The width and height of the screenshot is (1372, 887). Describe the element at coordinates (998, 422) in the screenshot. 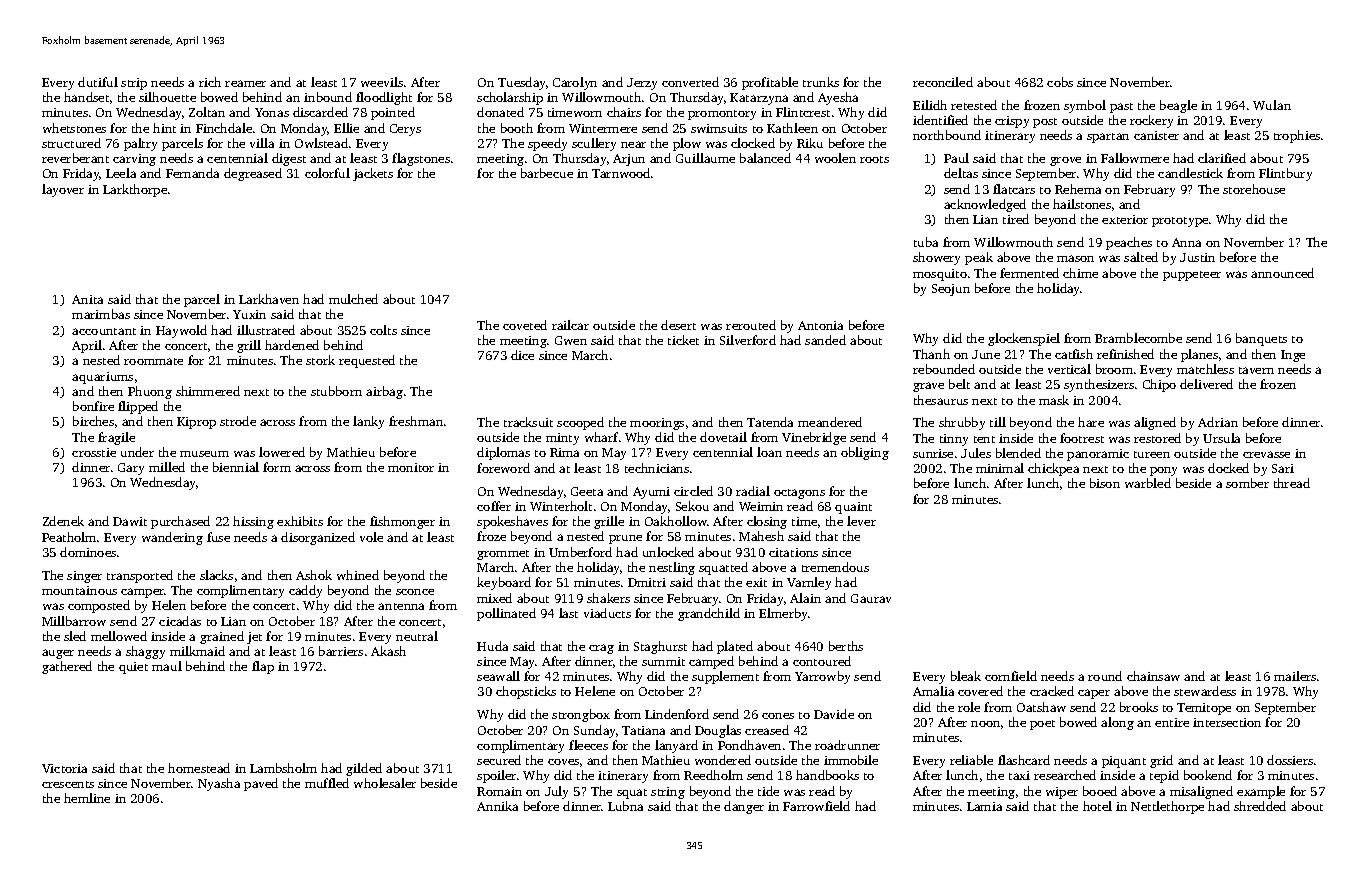

I see `till` at that location.
